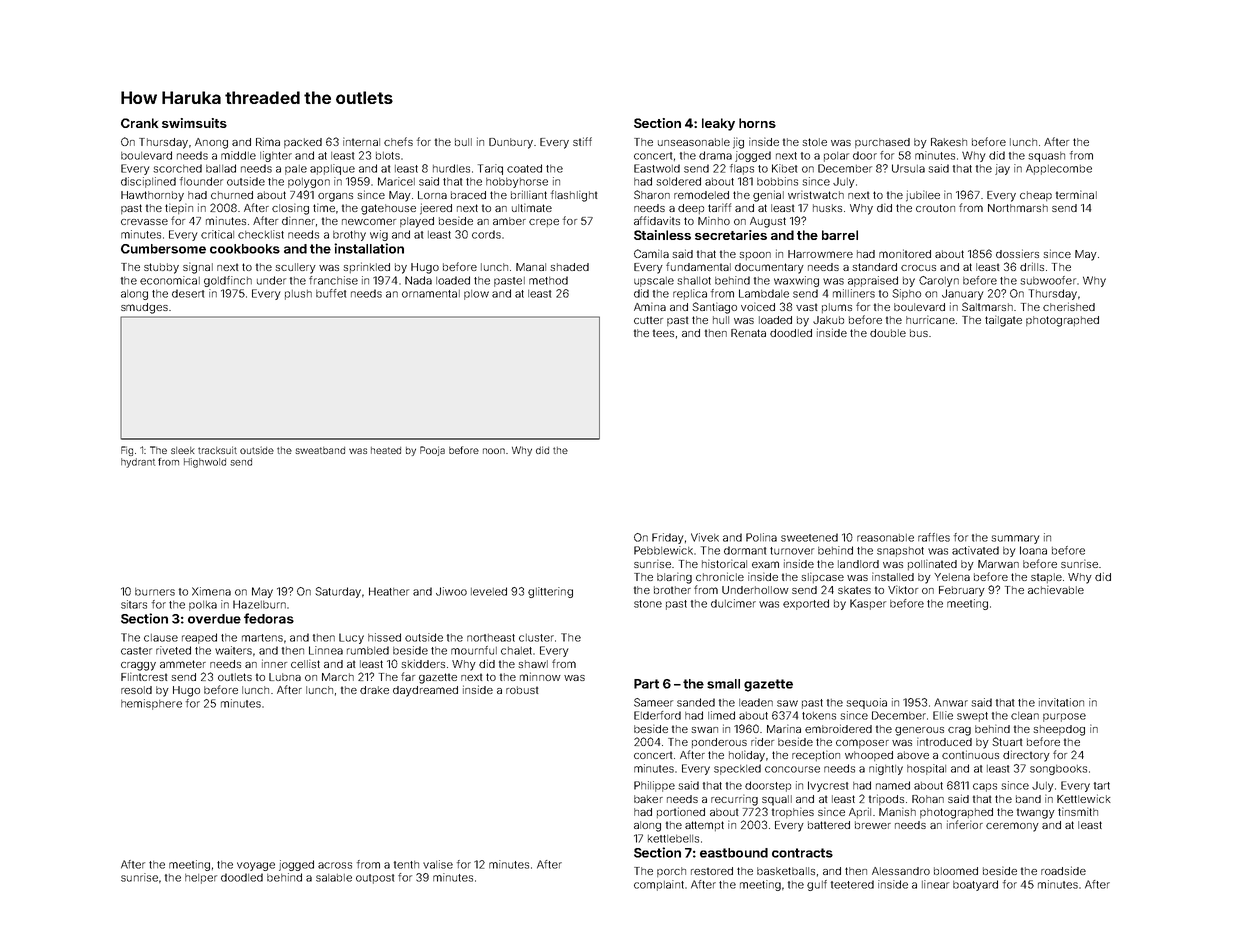 The width and height of the image is (1233, 952). Describe the element at coordinates (494, 451) in the image. I see `noon` at that location.
